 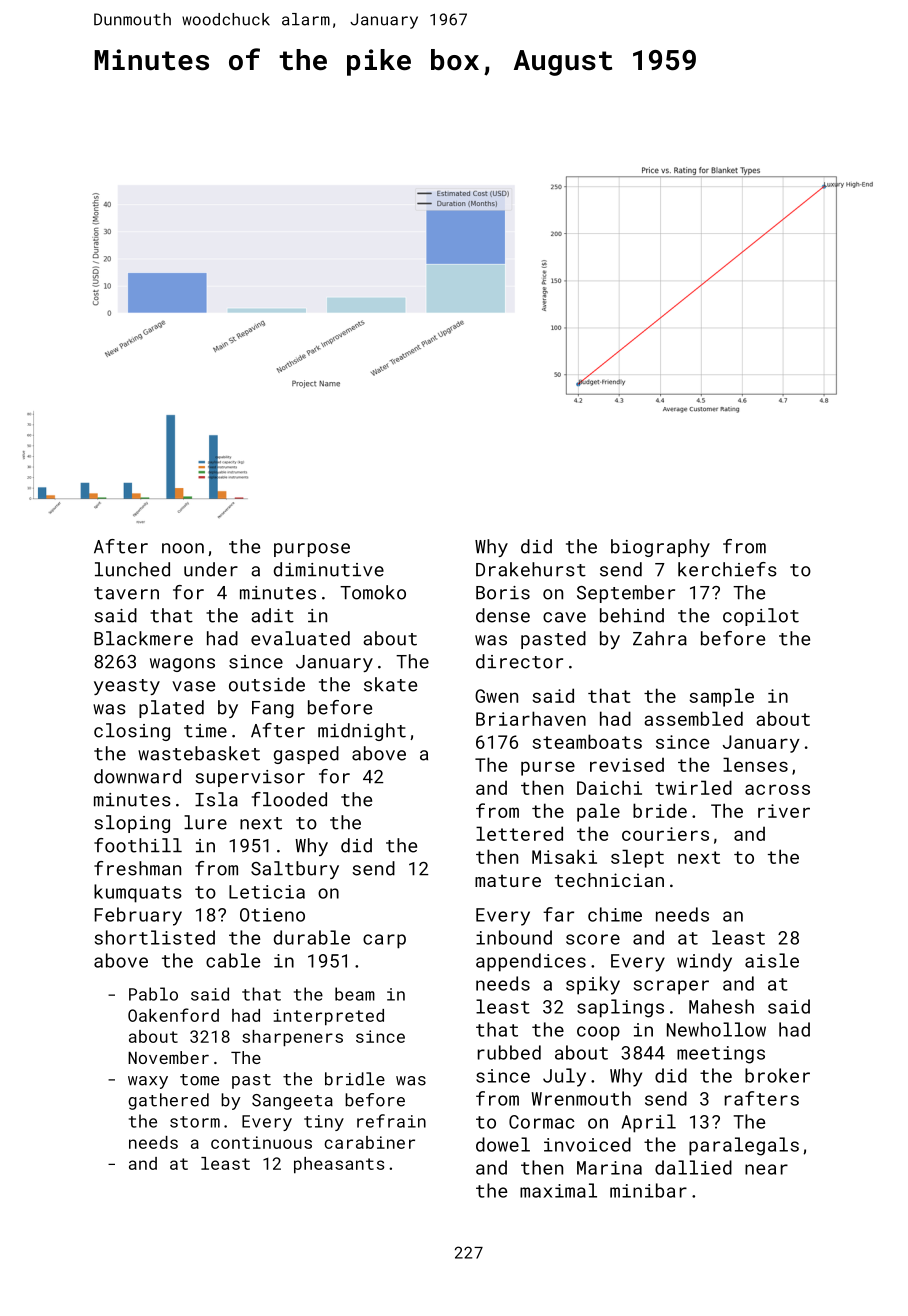 I want to click on biography, so click(x=660, y=548).
